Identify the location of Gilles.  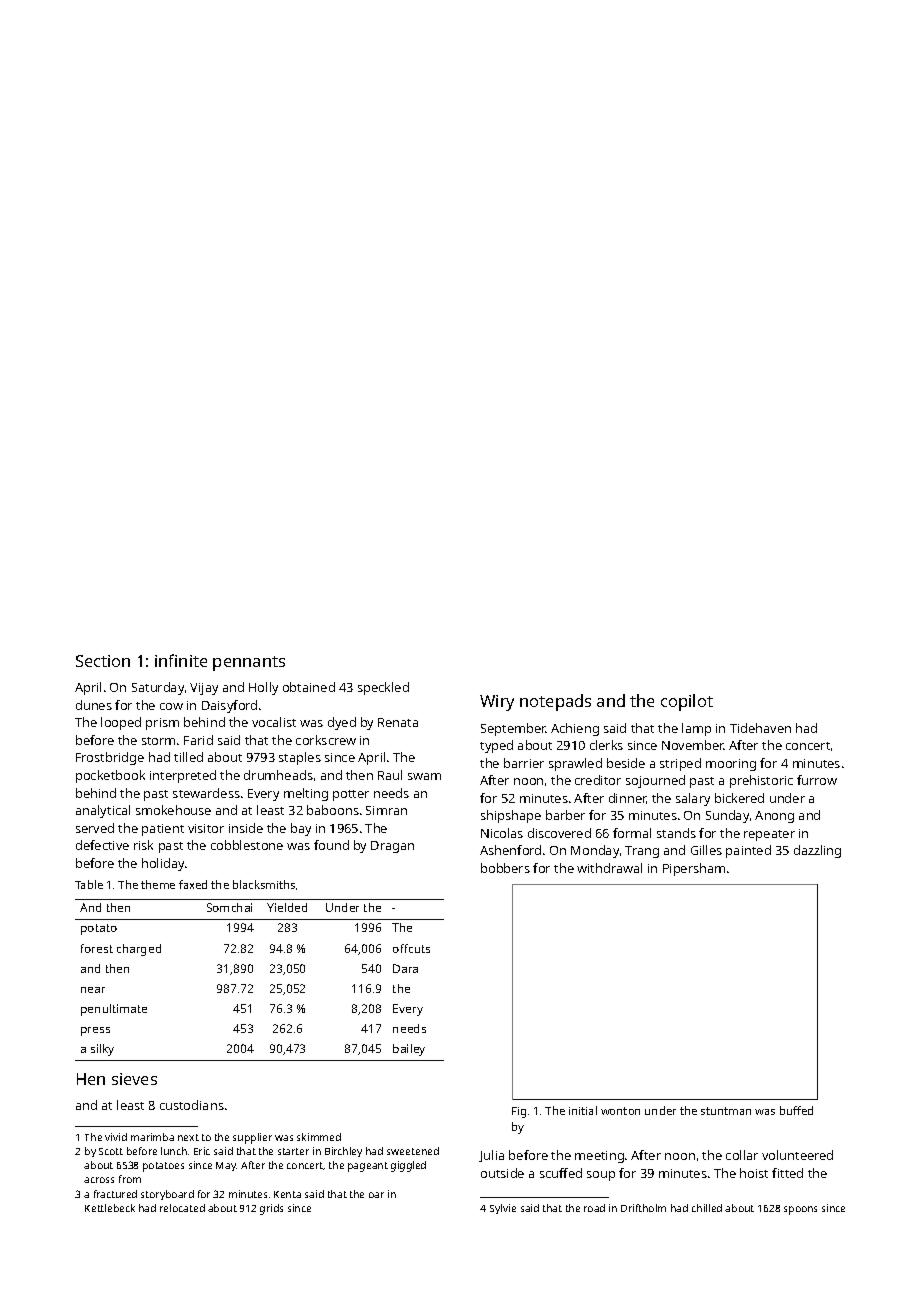
(706, 850).
